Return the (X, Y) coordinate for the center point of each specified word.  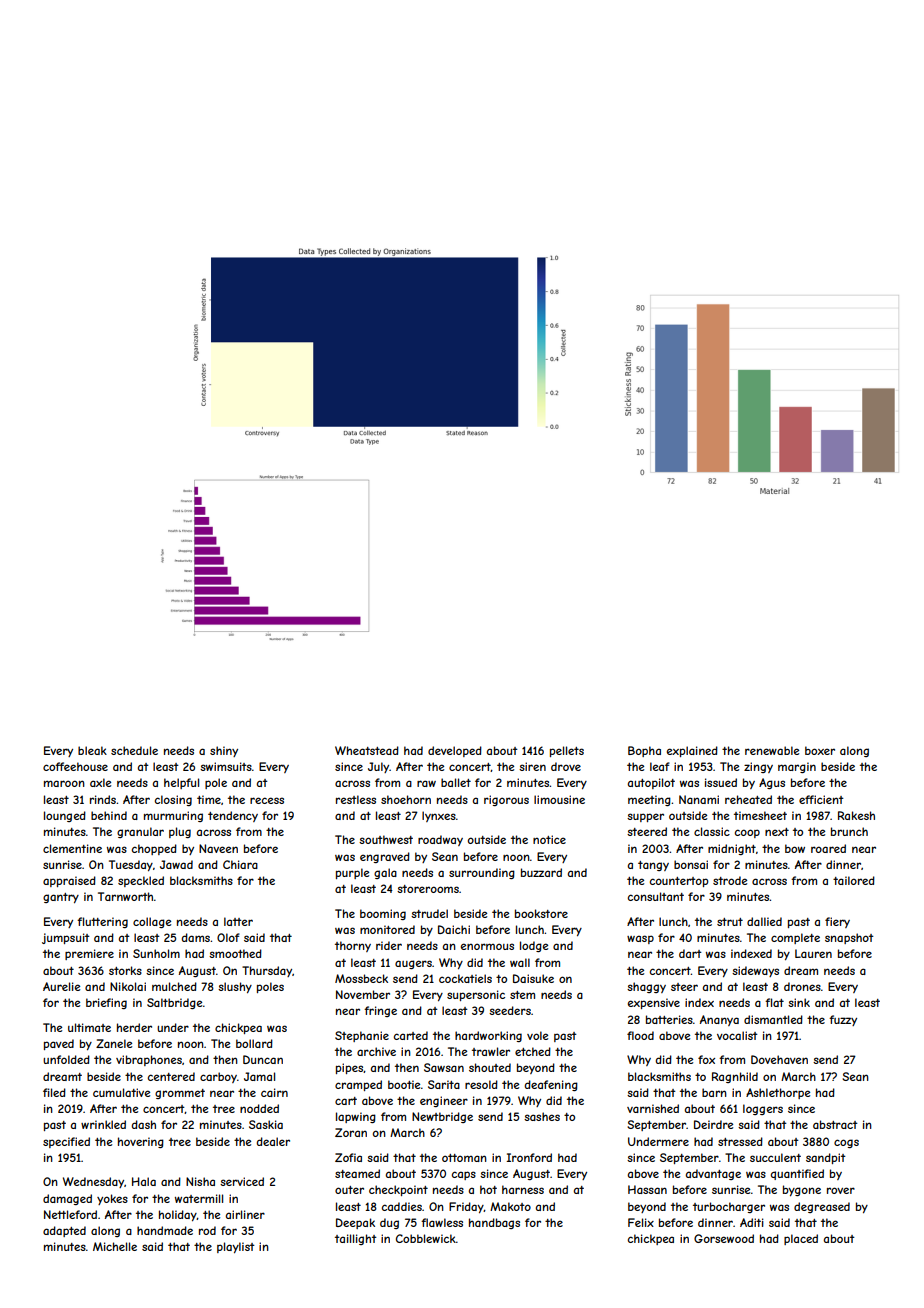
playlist (236, 1247)
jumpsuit (66, 938)
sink (799, 1002)
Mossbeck (361, 978)
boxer (820, 750)
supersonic (476, 995)
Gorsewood (724, 1238)
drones (802, 986)
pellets (567, 751)
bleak (92, 750)
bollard (254, 1043)
